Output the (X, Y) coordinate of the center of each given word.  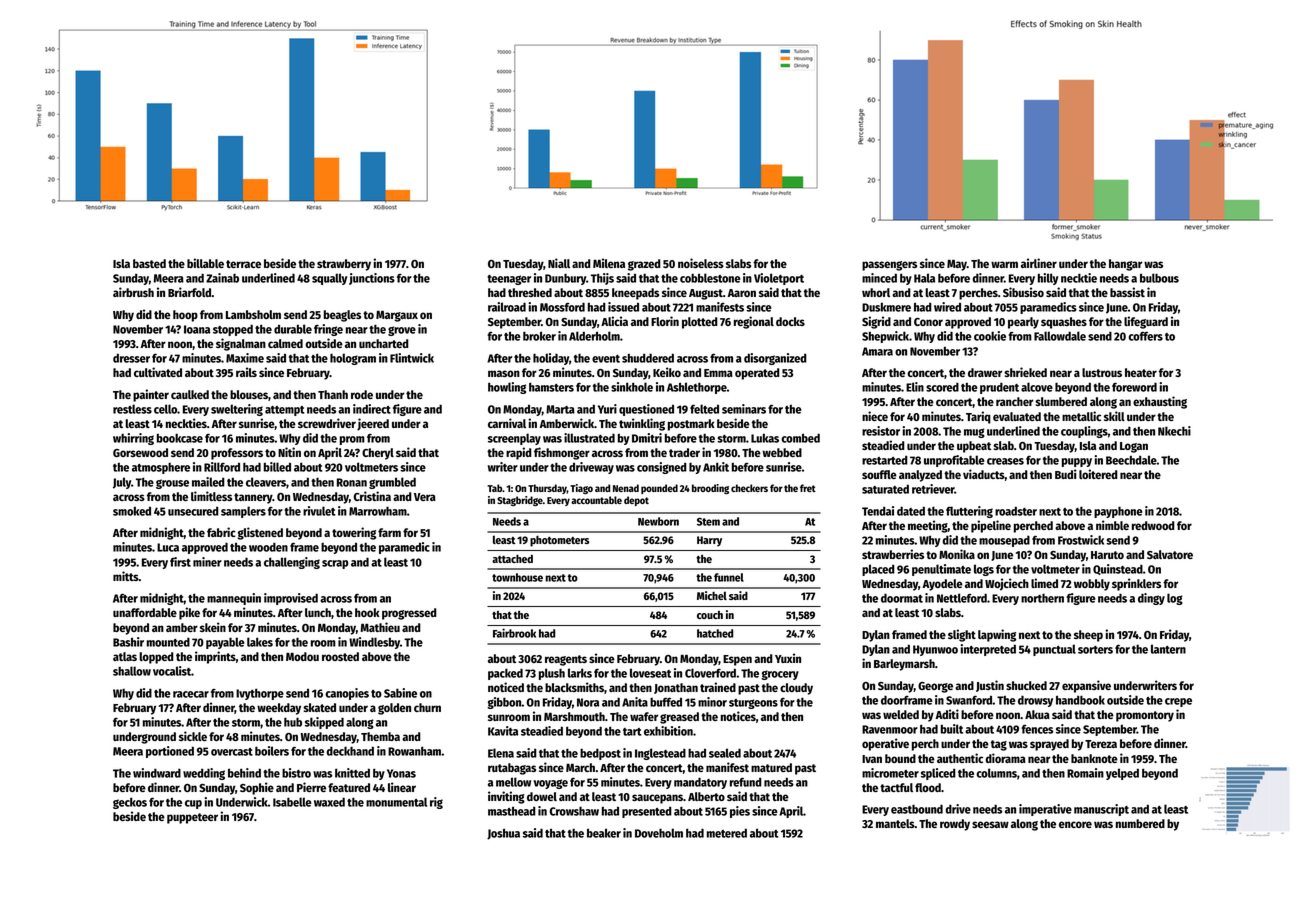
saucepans (657, 799)
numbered (1140, 823)
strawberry (344, 265)
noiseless (701, 263)
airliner (1039, 263)
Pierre (311, 787)
